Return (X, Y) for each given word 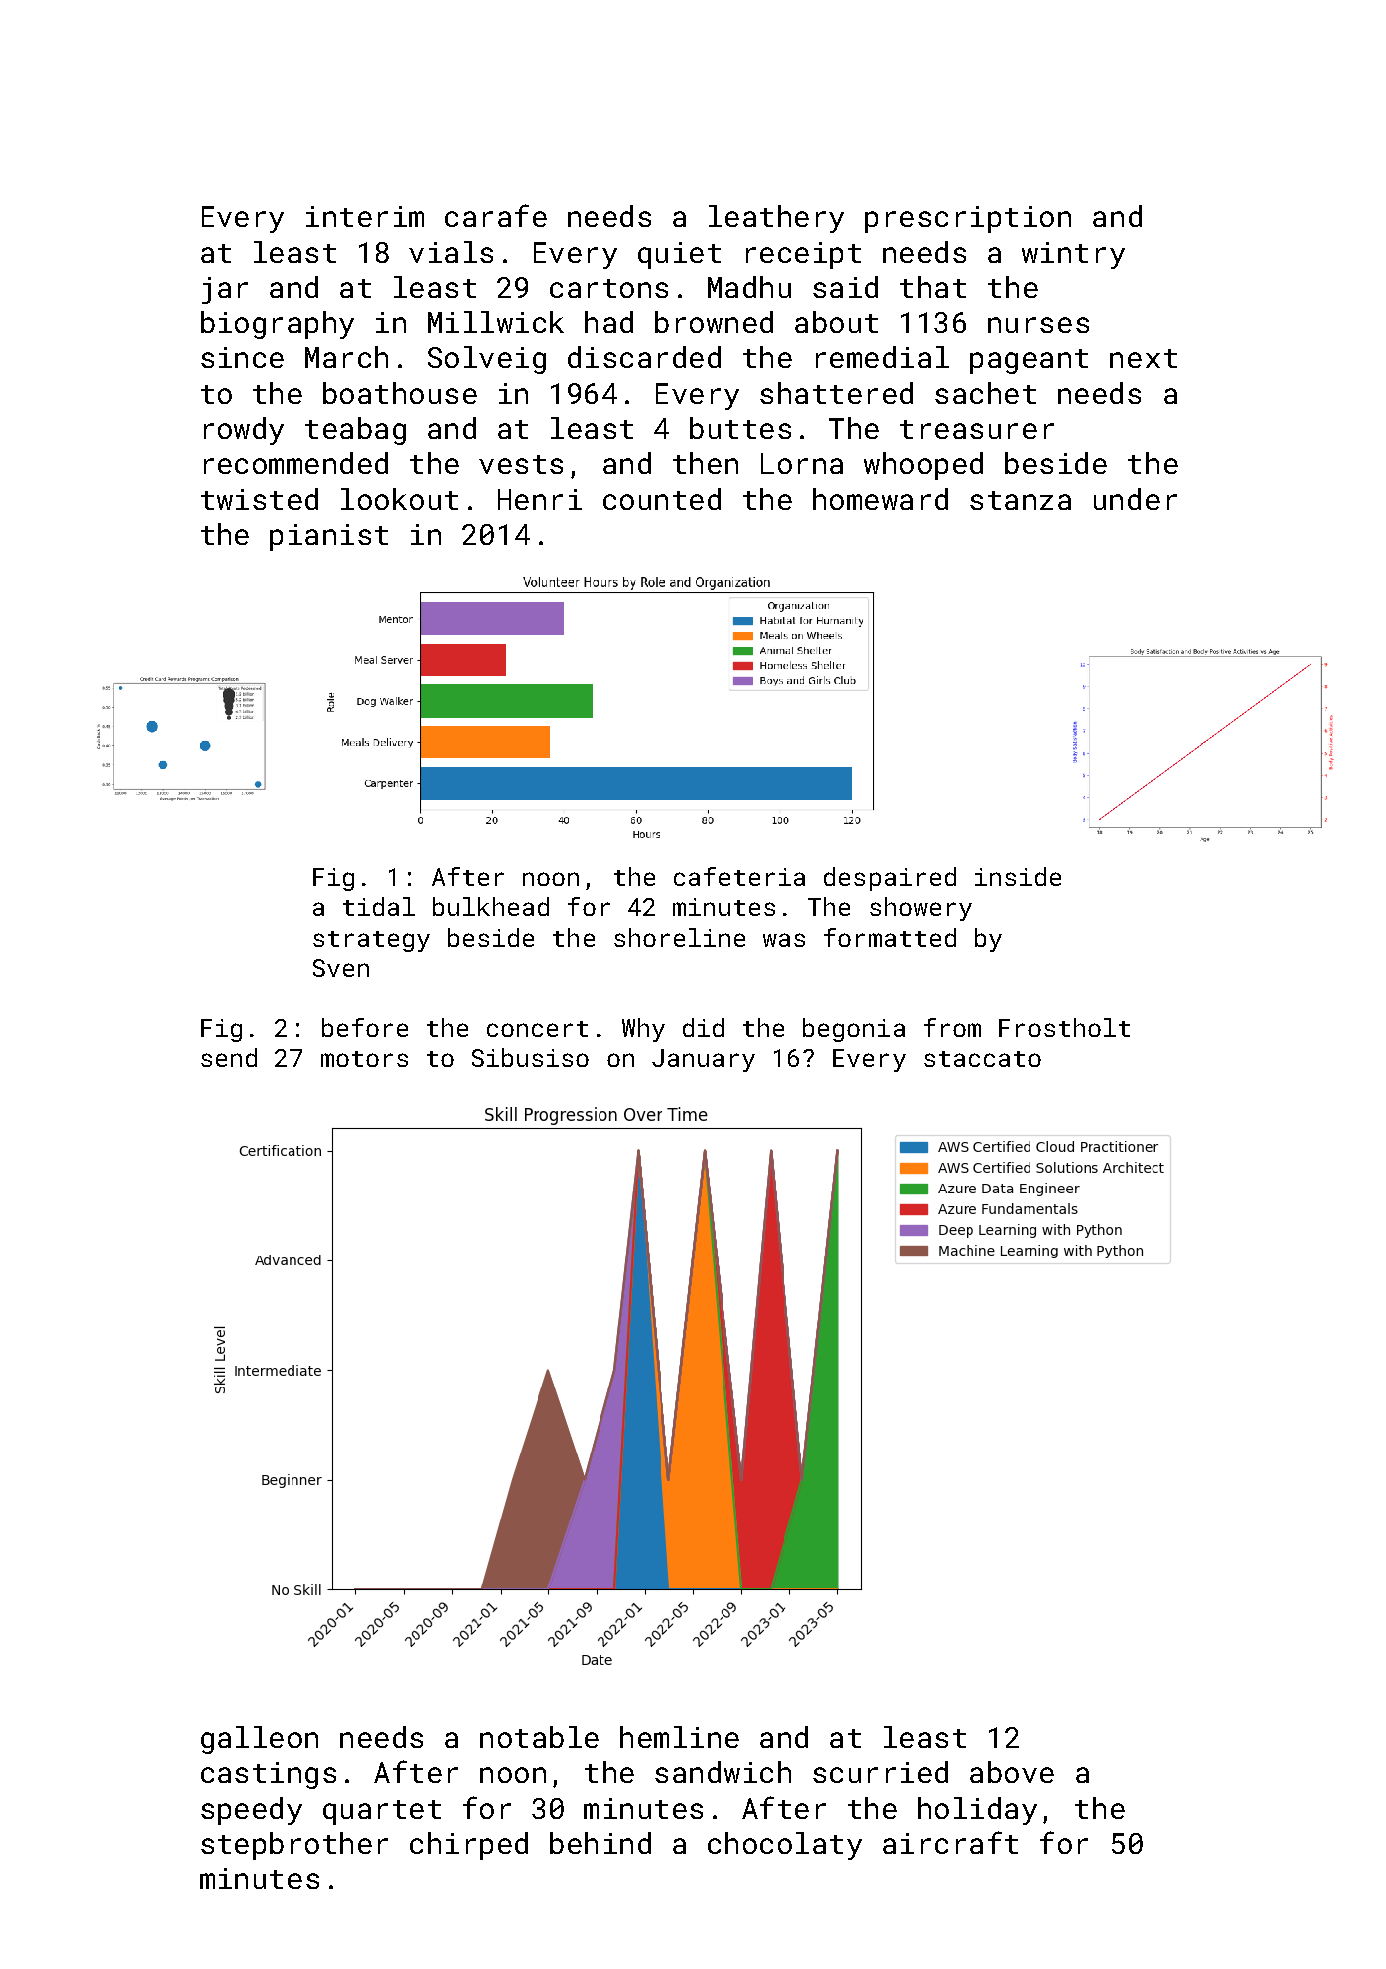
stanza (1020, 500)
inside (1018, 876)
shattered (836, 393)
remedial (882, 357)
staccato (982, 1059)
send (229, 1057)
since (242, 357)
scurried (880, 1772)
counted (662, 499)
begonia (854, 1030)
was (784, 940)
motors (364, 1059)
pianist (329, 537)
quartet (382, 1812)
